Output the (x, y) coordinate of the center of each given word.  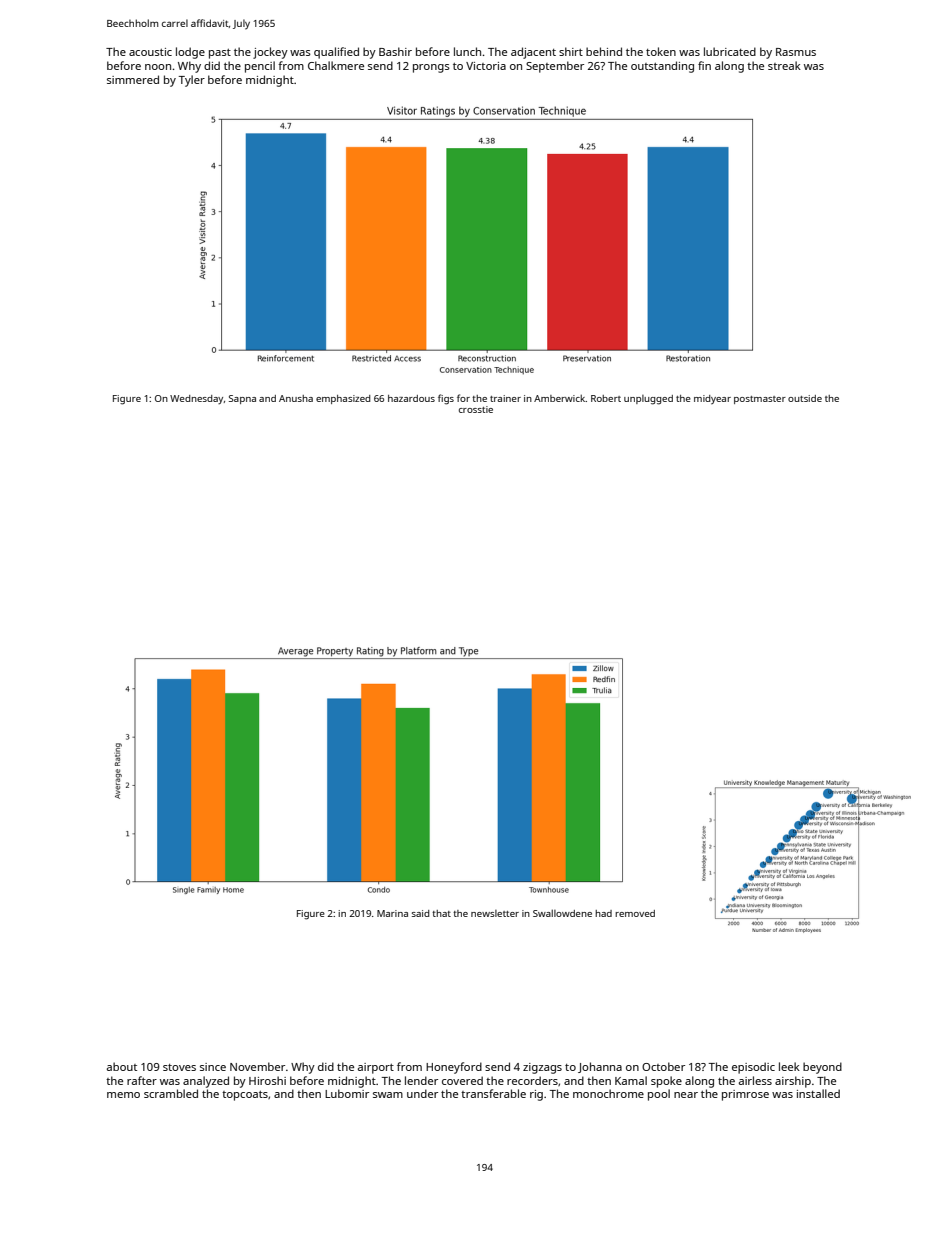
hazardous (411, 398)
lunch (467, 51)
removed (635, 913)
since (213, 1067)
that (441, 913)
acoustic (150, 52)
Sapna (242, 399)
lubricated (730, 51)
